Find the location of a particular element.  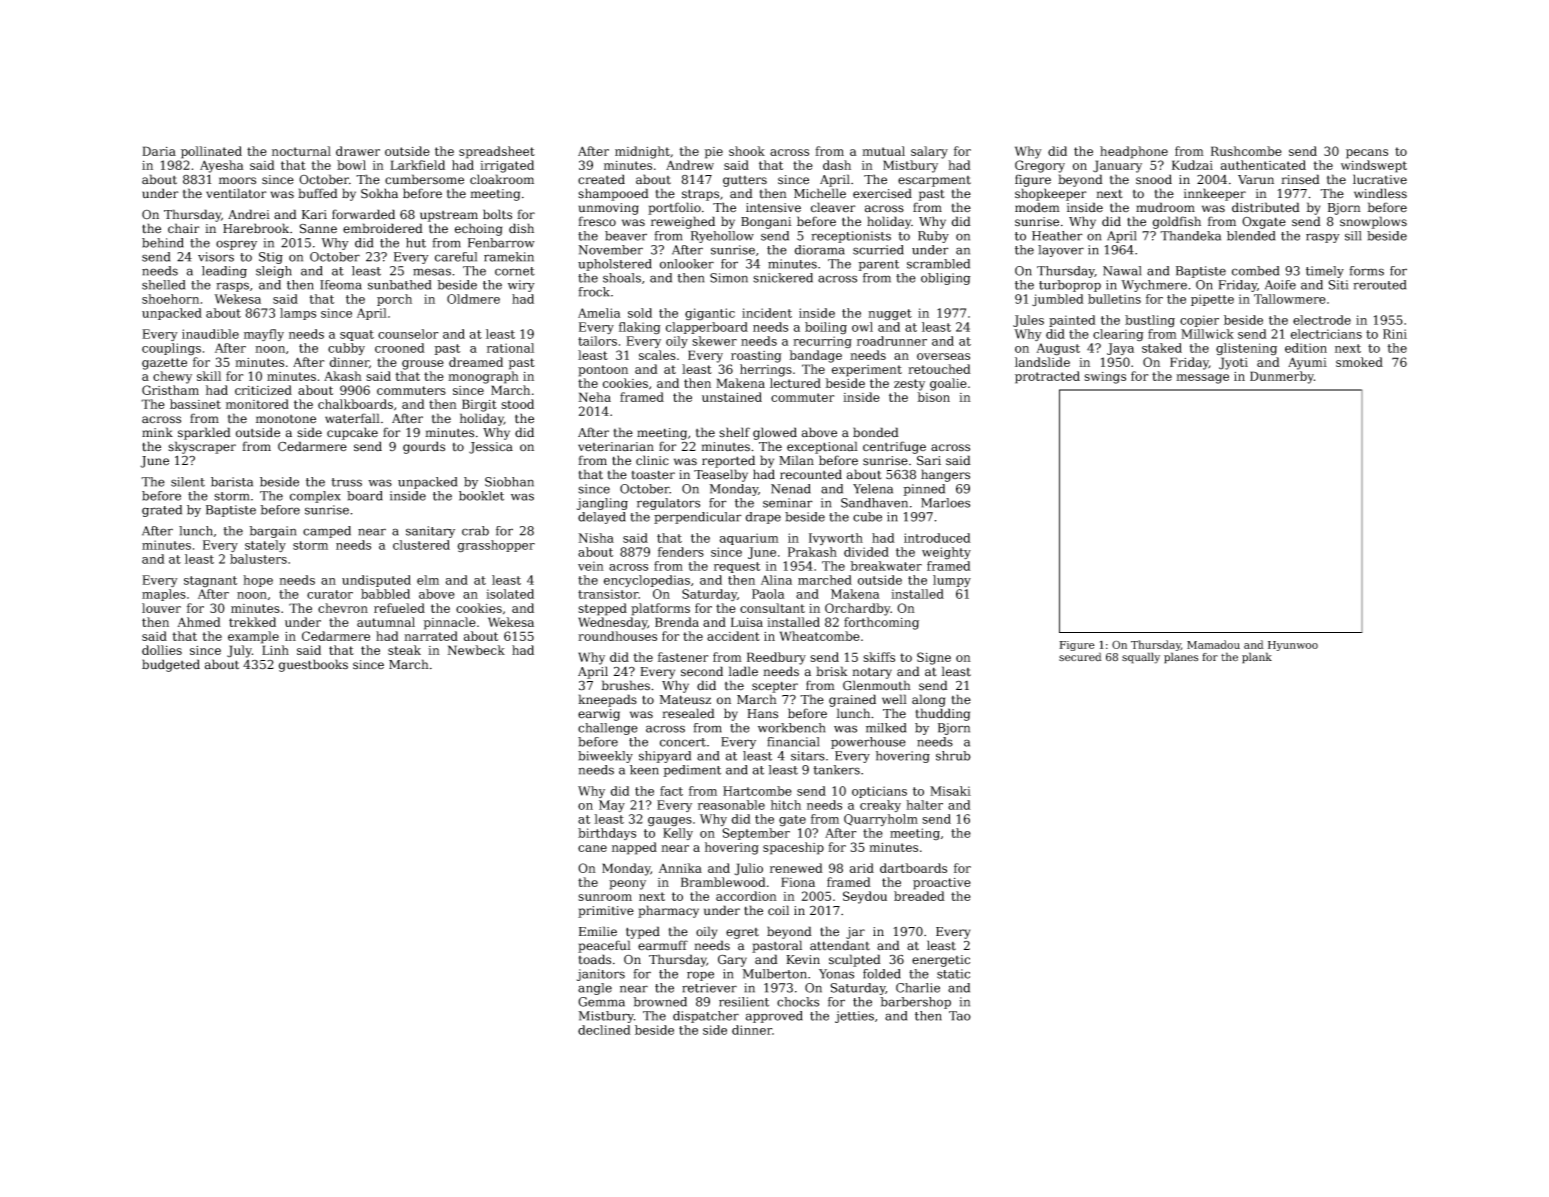

Hyunwoo is located at coordinates (1293, 646).
